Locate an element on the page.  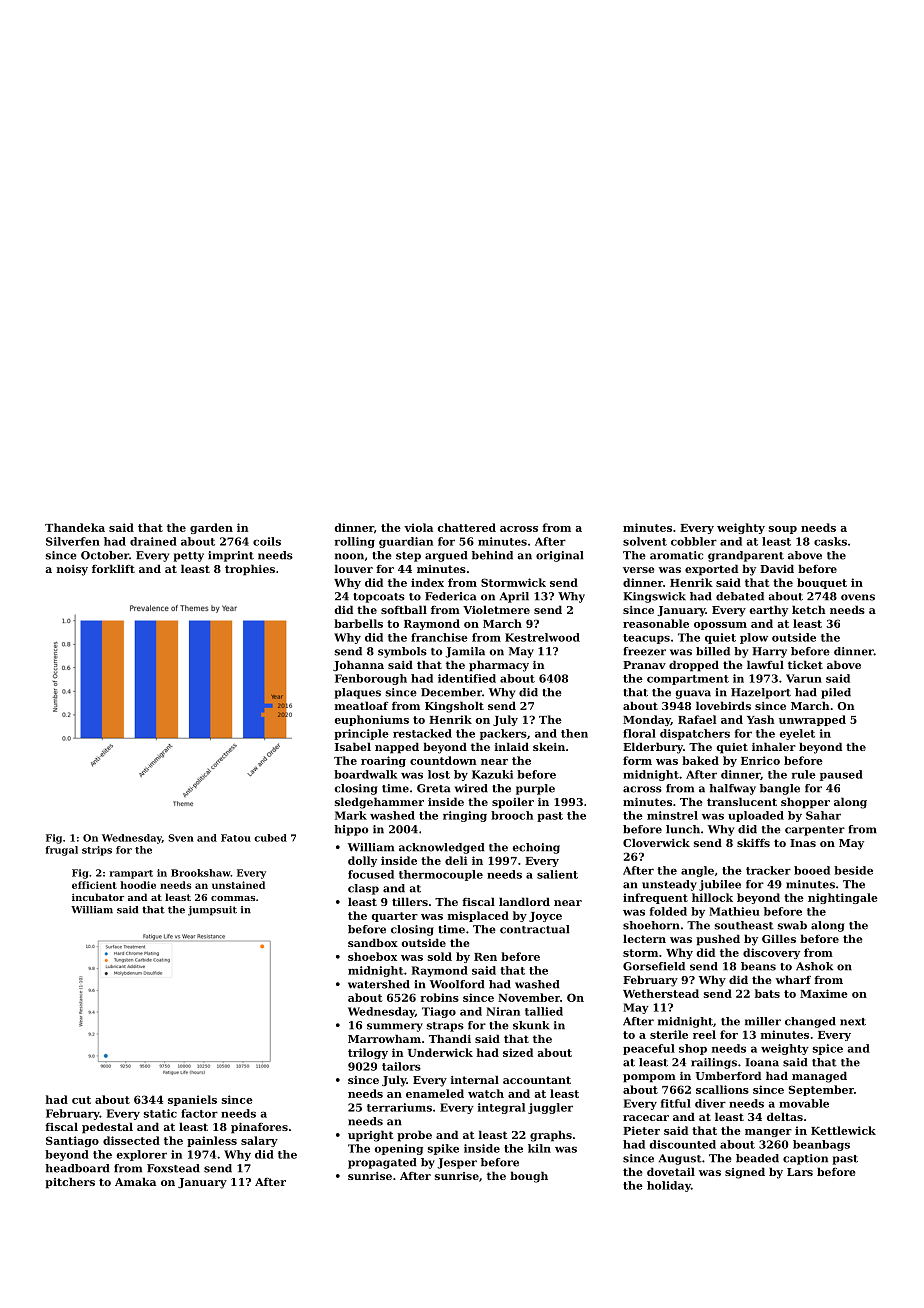
Ioana is located at coordinates (762, 1062).
